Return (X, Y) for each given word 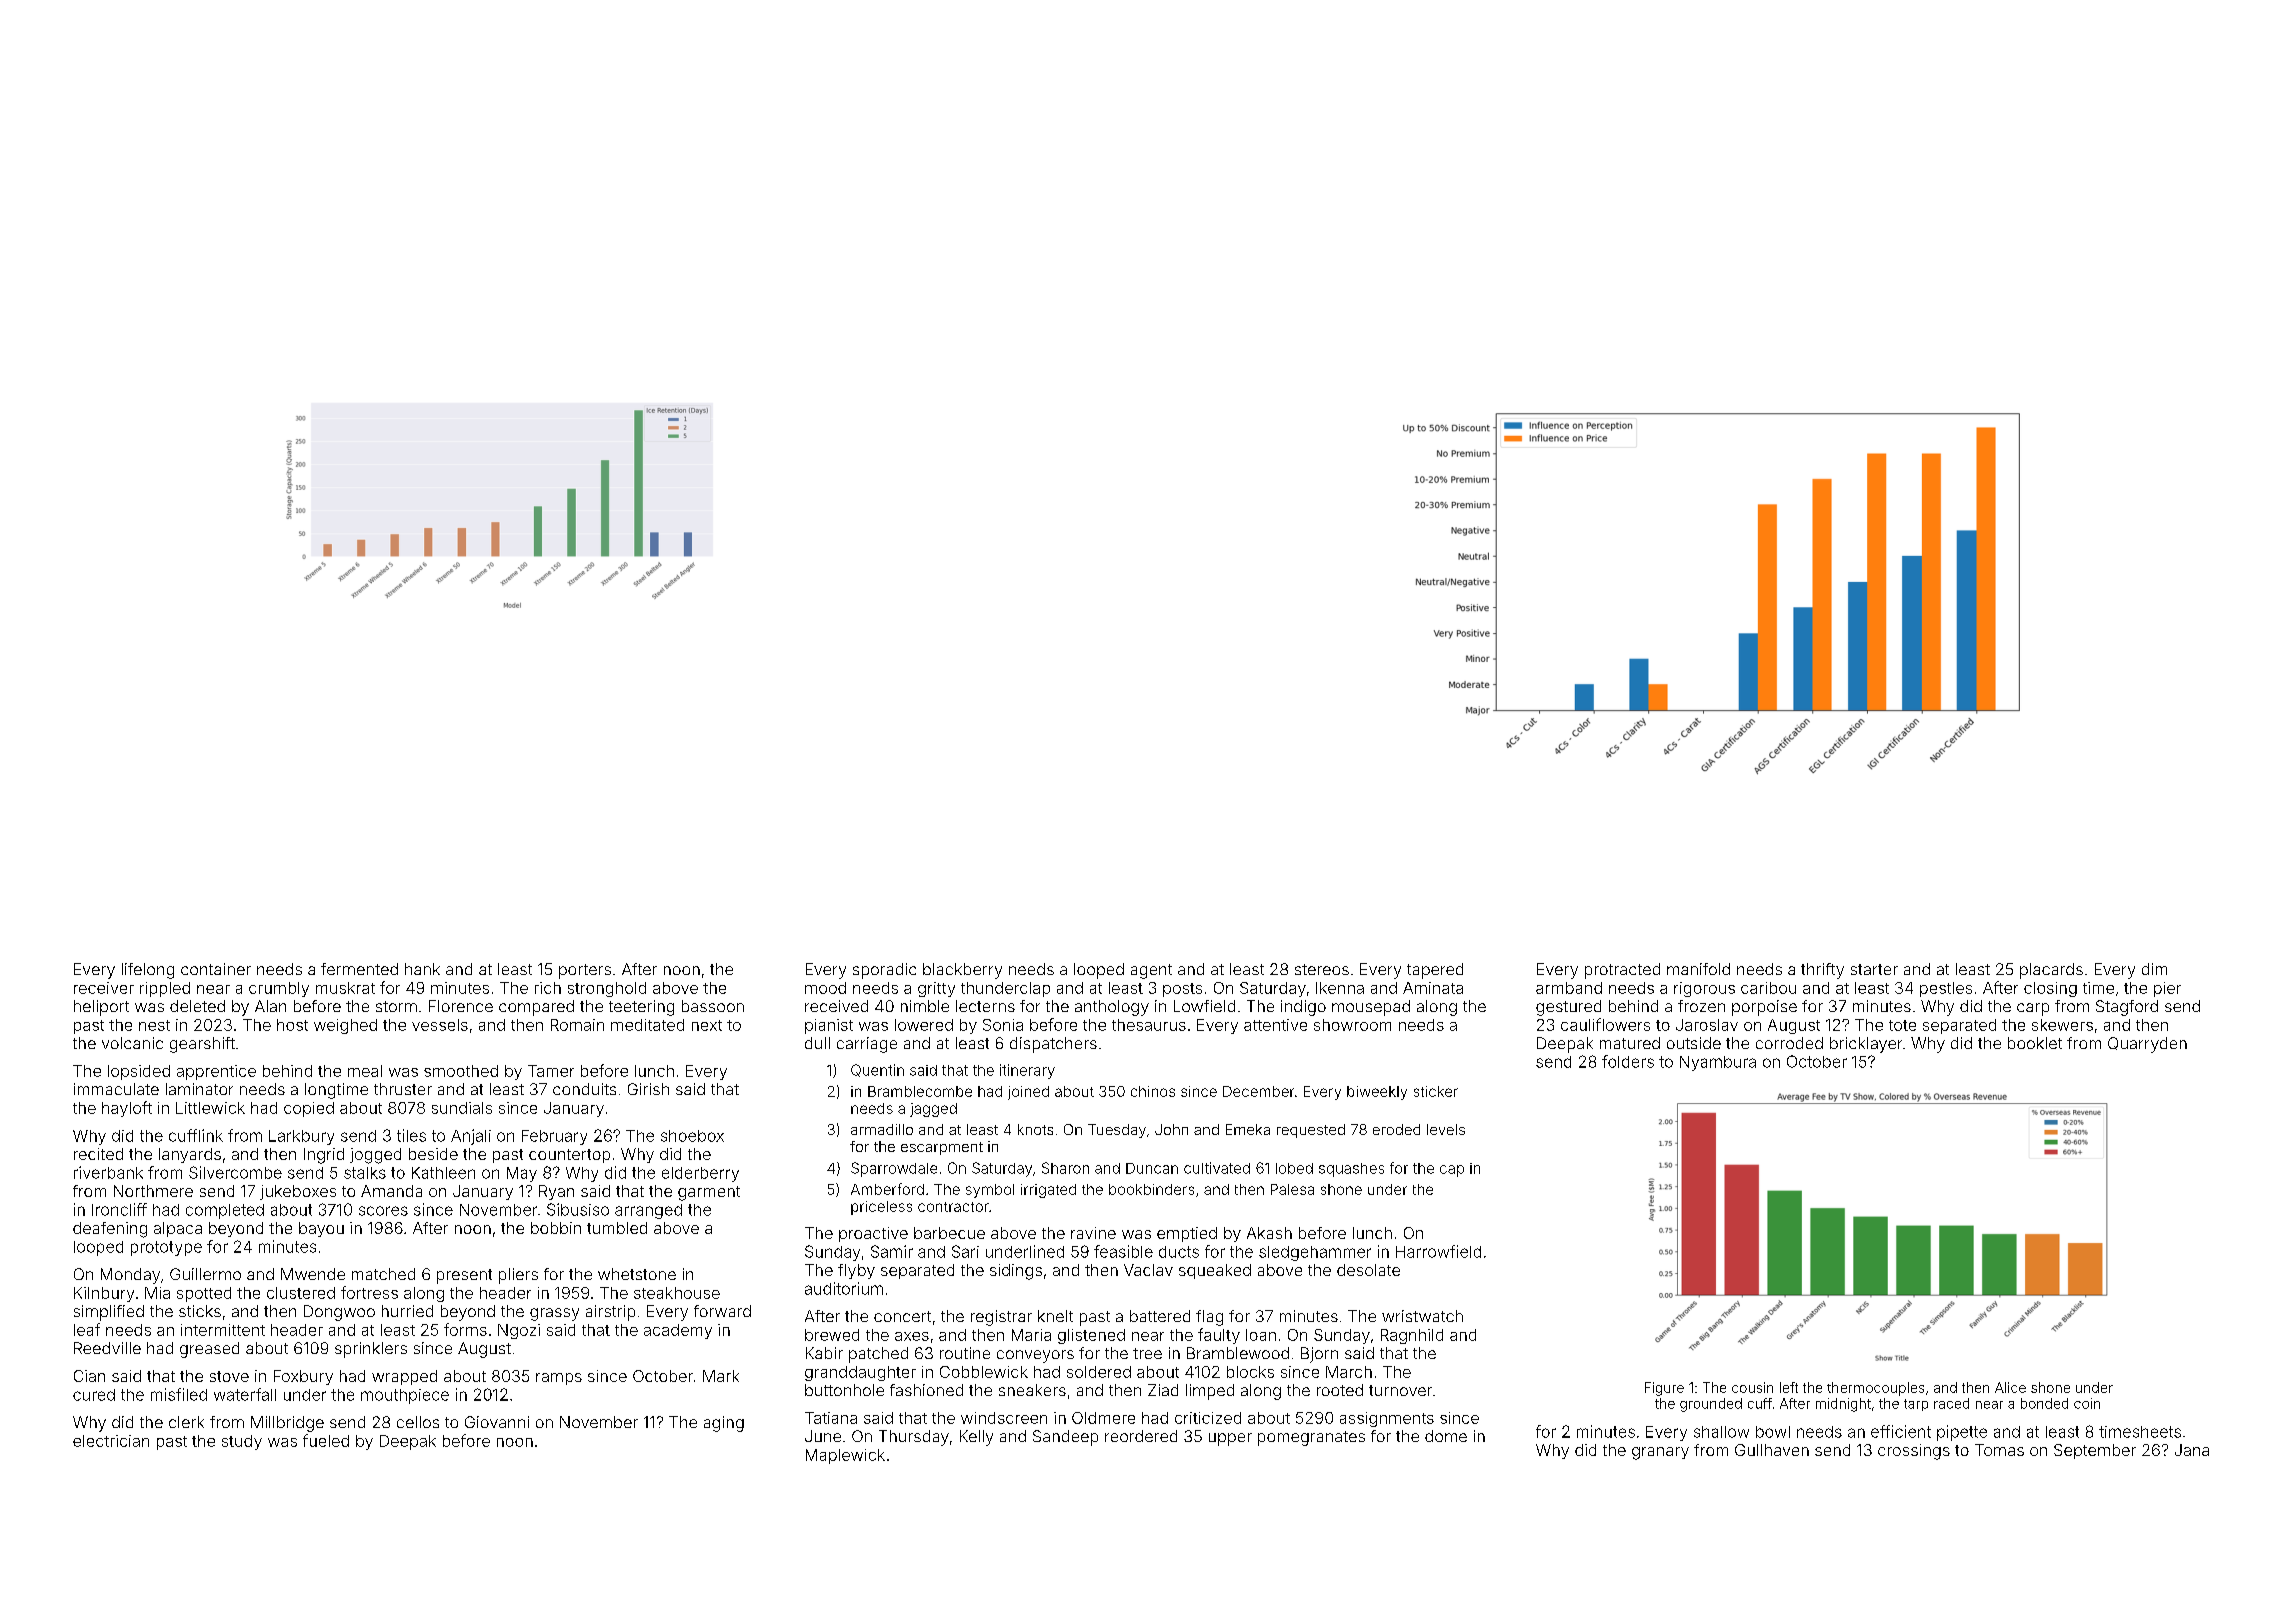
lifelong (148, 971)
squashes (1351, 1170)
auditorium (844, 1288)
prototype (166, 1248)
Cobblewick (984, 1372)
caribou (1768, 988)
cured (94, 1395)
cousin (1752, 1387)
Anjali (471, 1137)
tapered (1435, 971)
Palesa (1292, 1189)
